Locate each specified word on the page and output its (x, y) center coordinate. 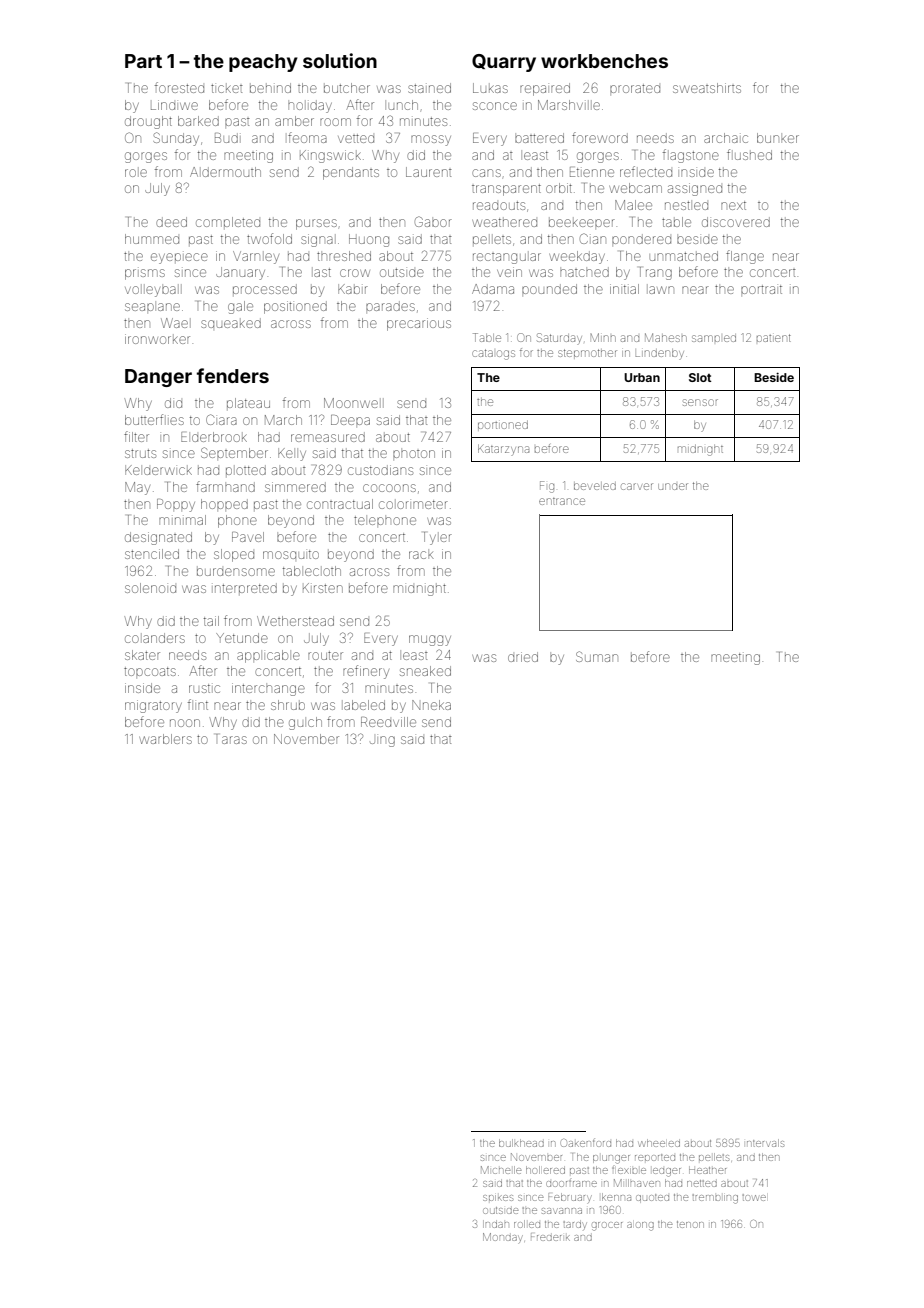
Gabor (433, 221)
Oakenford (586, 1143)
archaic (726, 138)
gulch (305, 723)
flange (745, 257)
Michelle (501, 1170)
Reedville (388, 722)
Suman (597, 656)
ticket (227, 88)
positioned (295, 307)
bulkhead (521, 1143)
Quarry (504, 63)
